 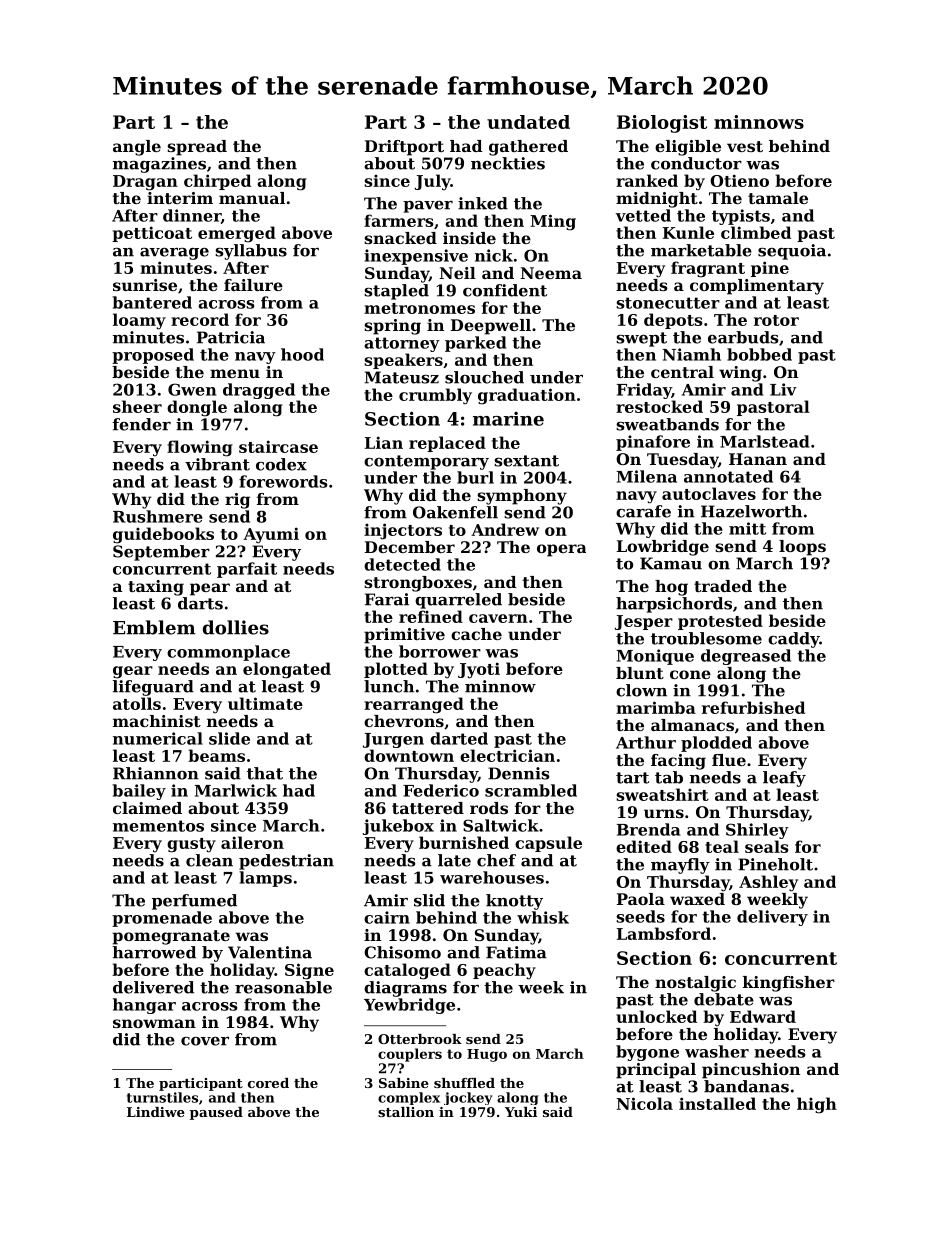 I want to click on Farai, so click(x=387, y=599).
